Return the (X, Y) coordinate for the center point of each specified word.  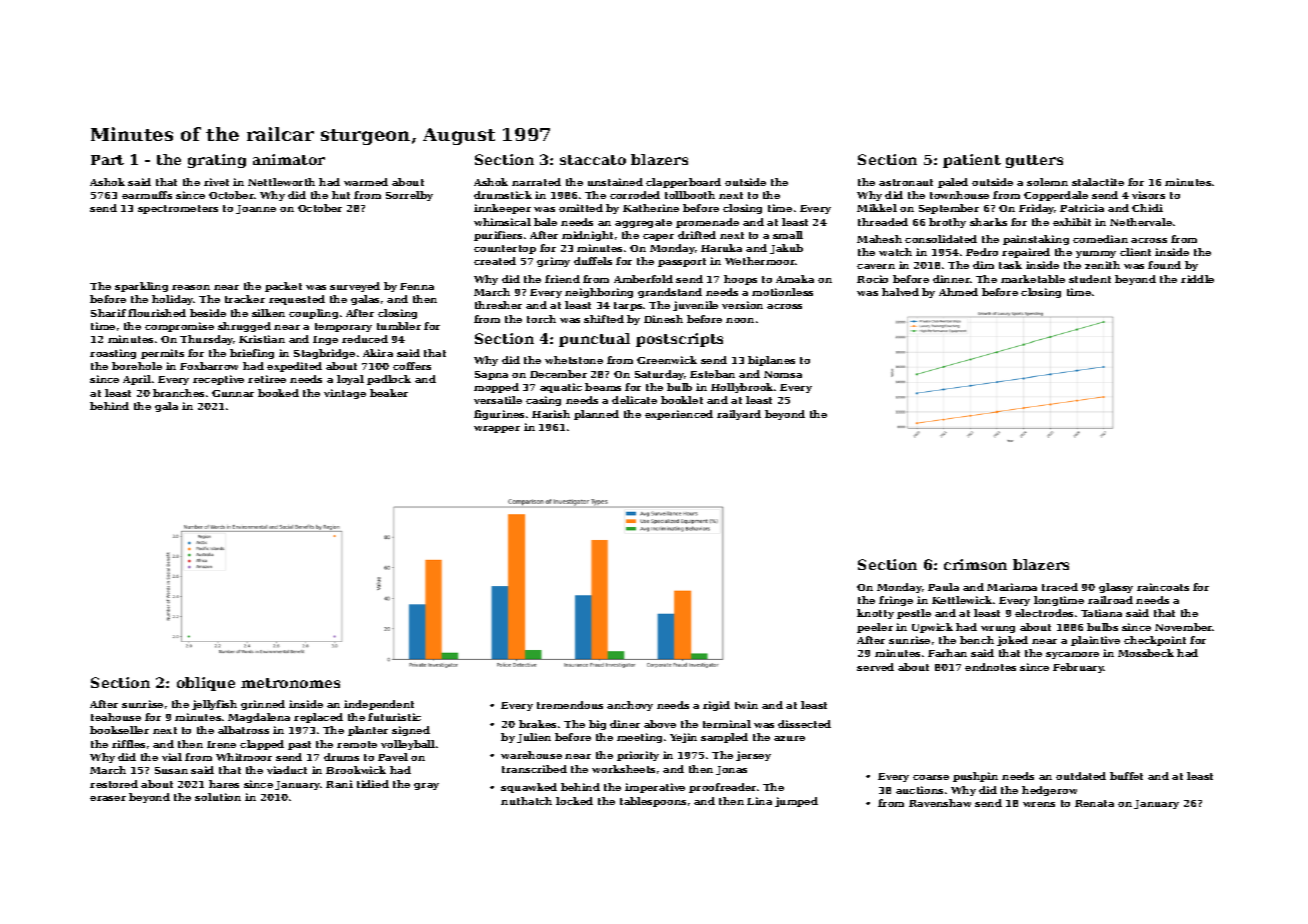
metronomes (290, 683)
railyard (739, 415)
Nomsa (783, 374)
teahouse (116, 717)
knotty (875, 614)
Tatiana (1101, 613)
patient (972, 161)
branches (178, 393)
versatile (498, 400)
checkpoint (1155, 641)
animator (289, 159)
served (875, 667)
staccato (593, 160)
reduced (365, 339)
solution (218, 797)
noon (740, 320)
